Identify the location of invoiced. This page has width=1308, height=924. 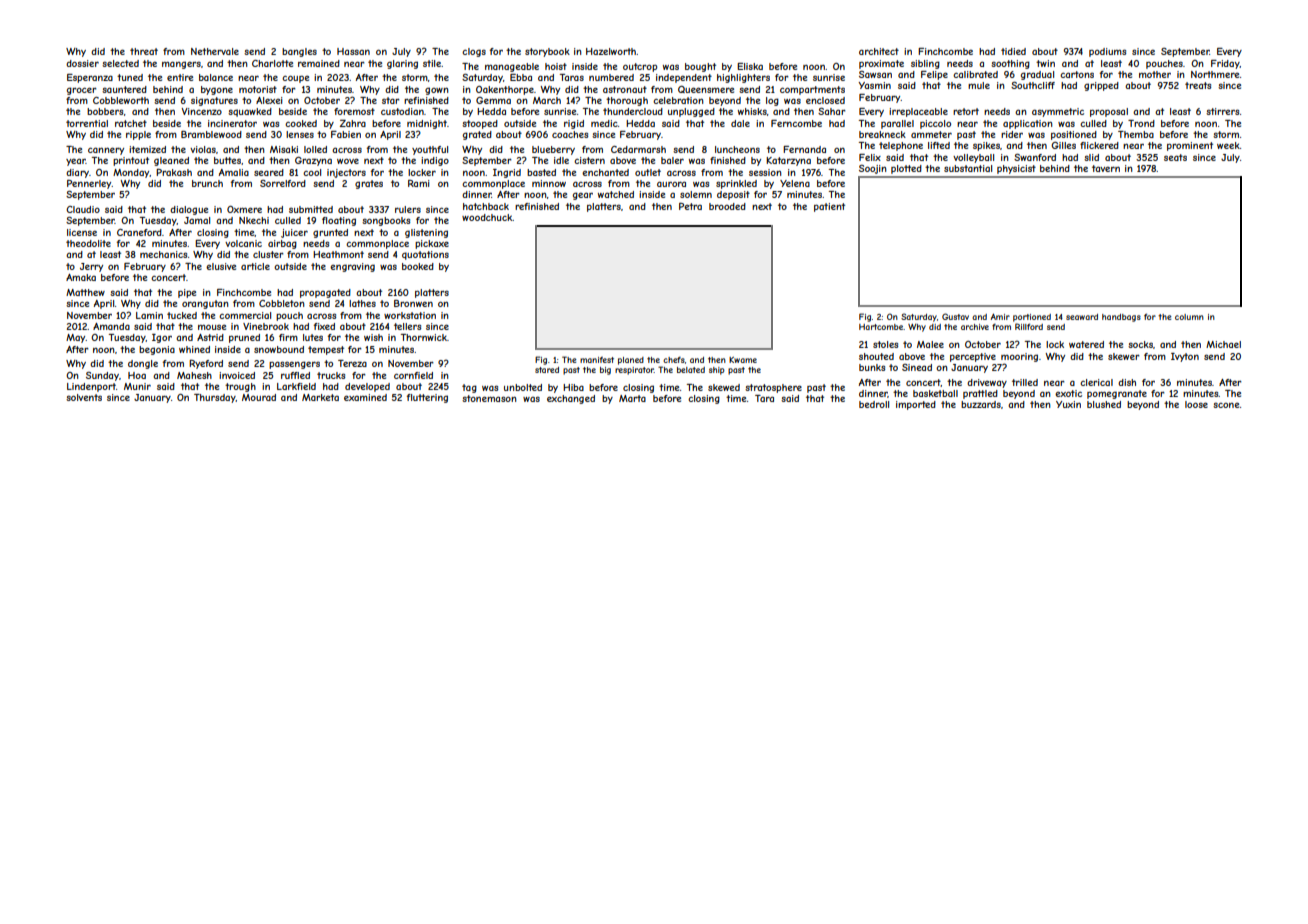
(237, 375).
